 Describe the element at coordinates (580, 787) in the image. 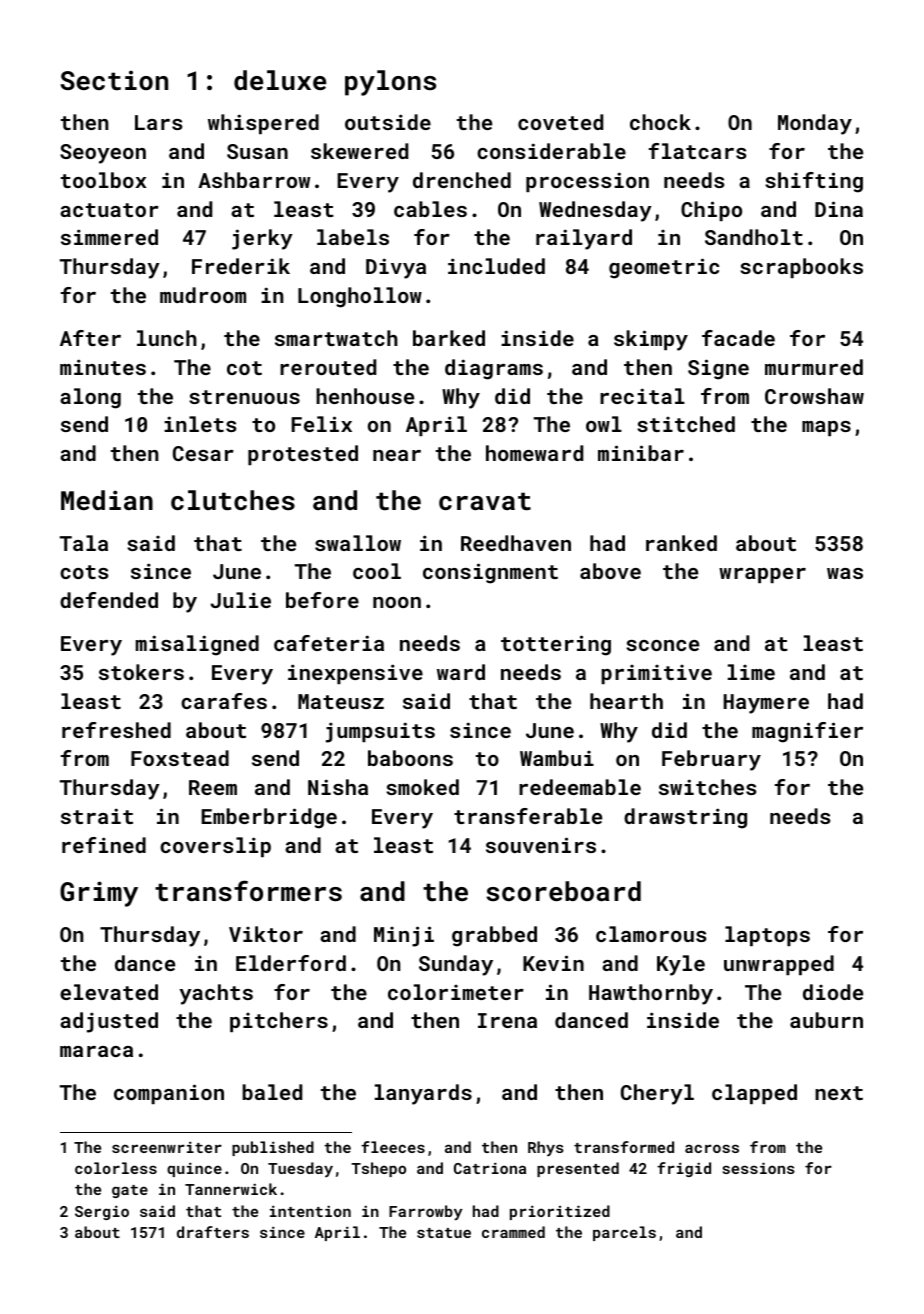

I see `redeemable` at that location.
